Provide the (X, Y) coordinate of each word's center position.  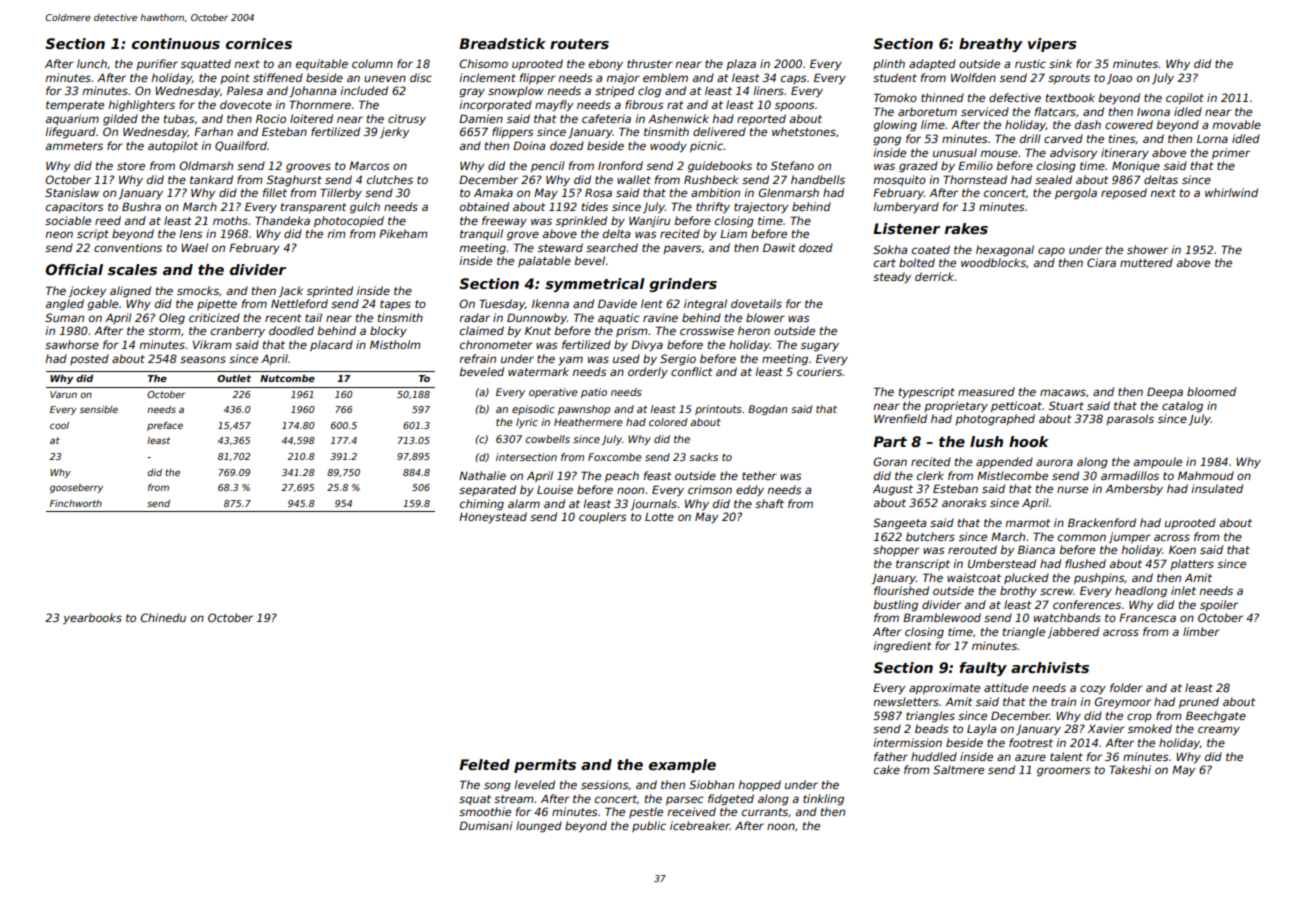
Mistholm (395, 344)
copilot (1185, 98)
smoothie (485, 811)
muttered (1146, 262)
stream (514, 799)
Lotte (659, 517)
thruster (650, 63)
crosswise (707, 330)
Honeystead (493, 518)
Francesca (1147, 617)
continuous (176, 43)
